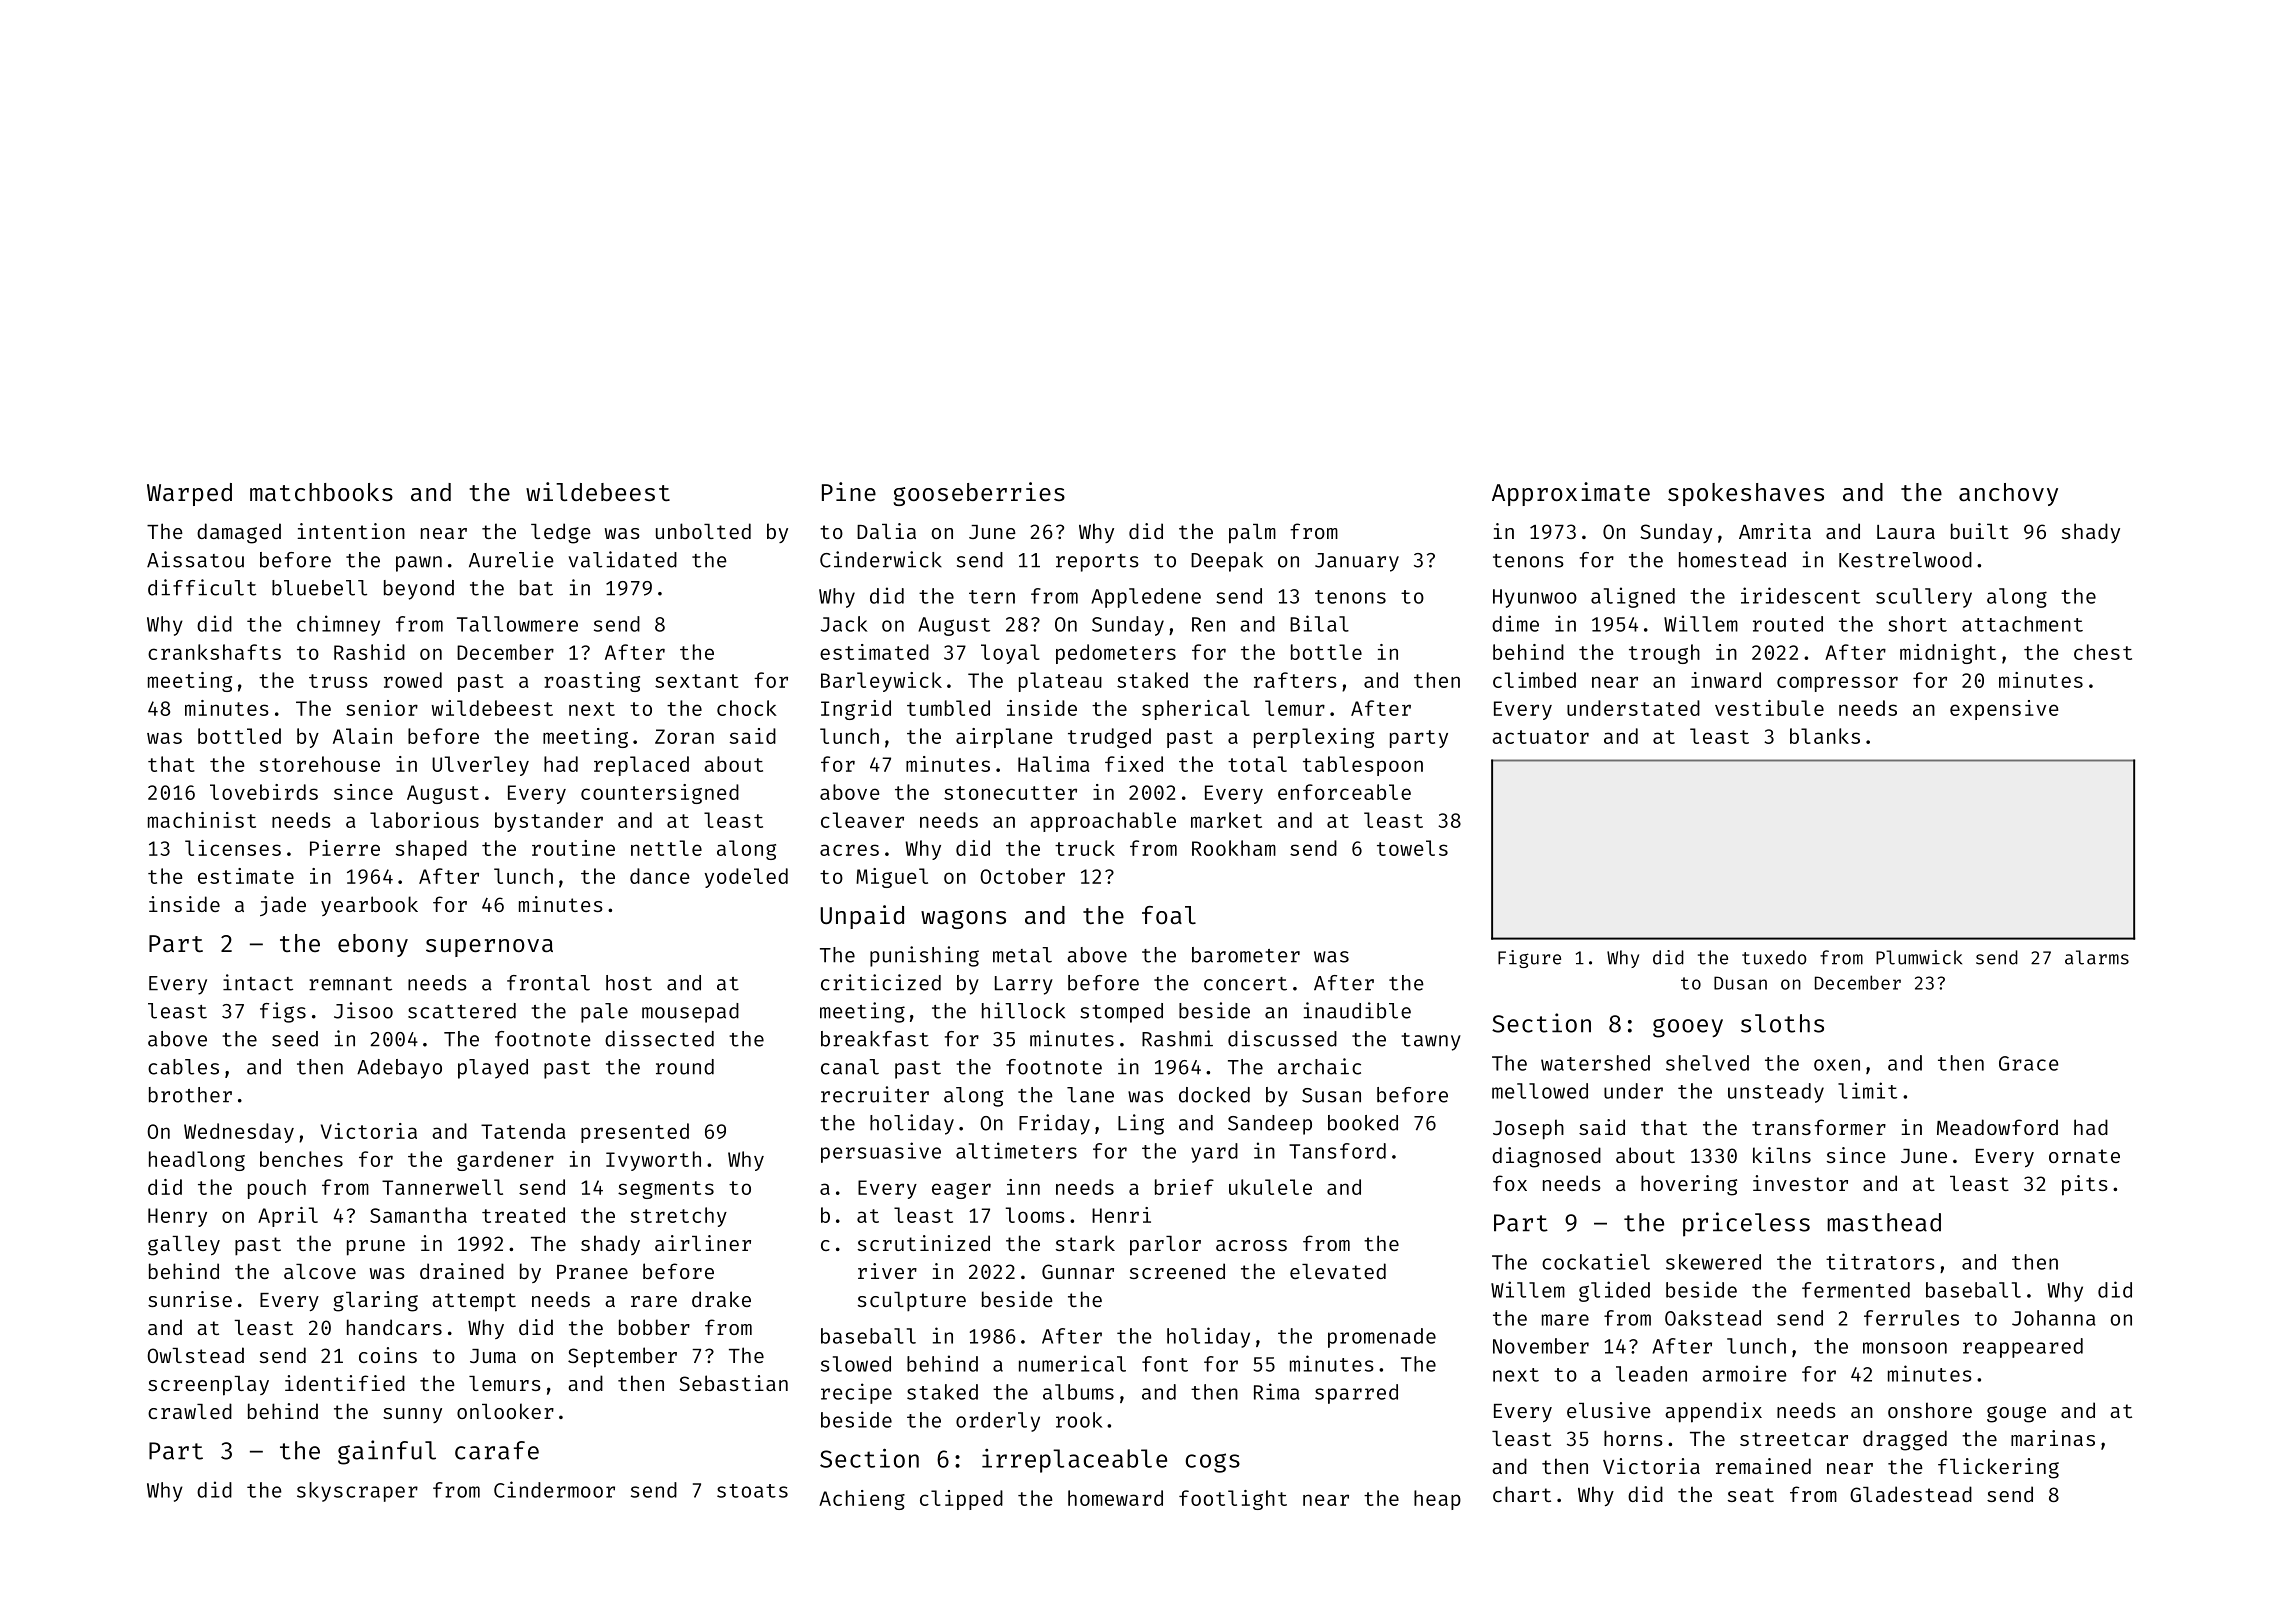  What do you see at coordinates (283, 1012) in the image?
I see `figs` at bounding box center [283, 1012].
